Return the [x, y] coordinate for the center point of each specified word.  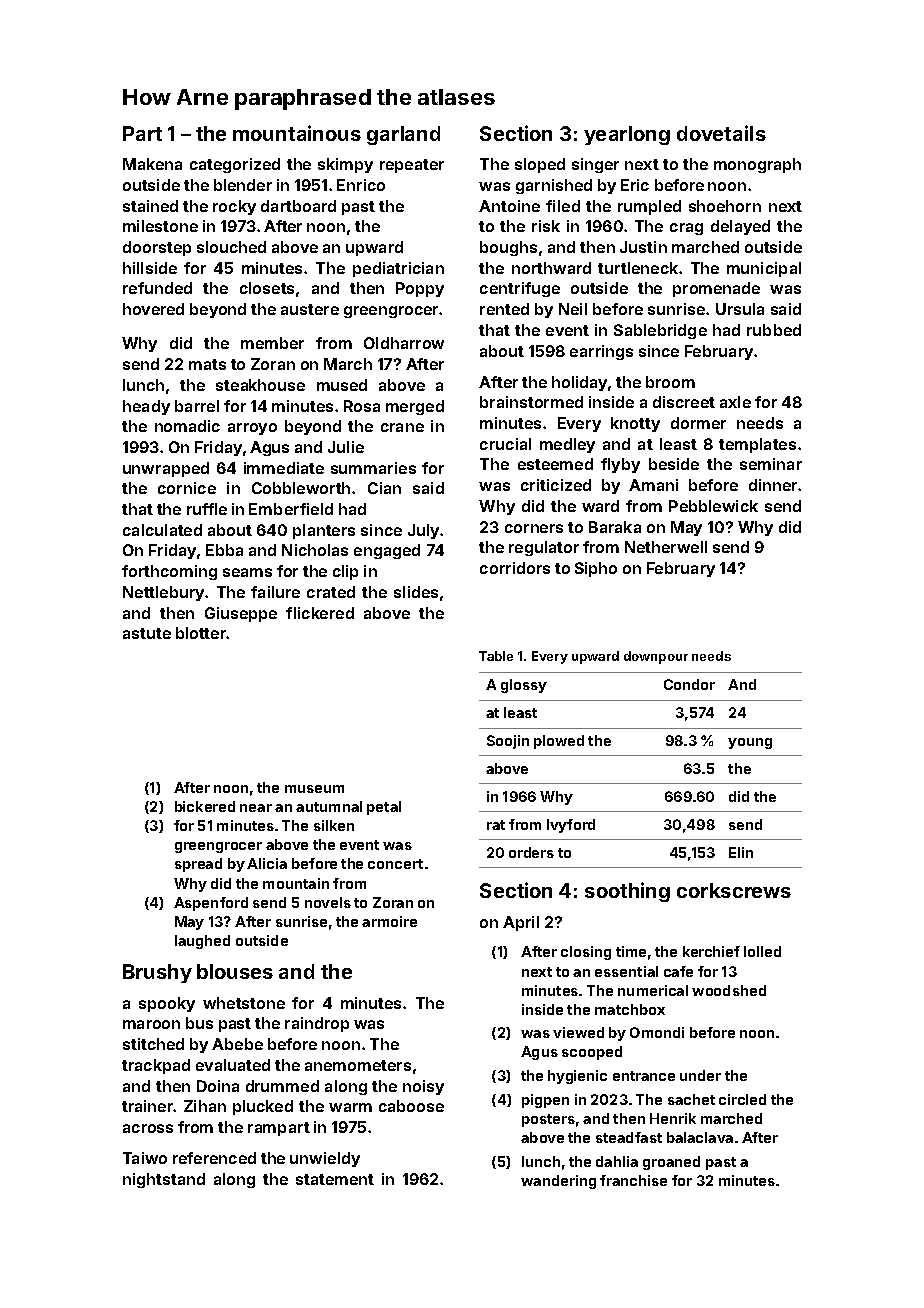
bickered [205, 806]
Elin [741, 852]
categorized [235, 165]
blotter [201, 633]
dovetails [721, 133]
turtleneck [638, 268]
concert [395, 864]
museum [314, 789]
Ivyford [571, 826]
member [272, 343]
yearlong [627, 135]
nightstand [164, 1180]
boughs [508, 248]
